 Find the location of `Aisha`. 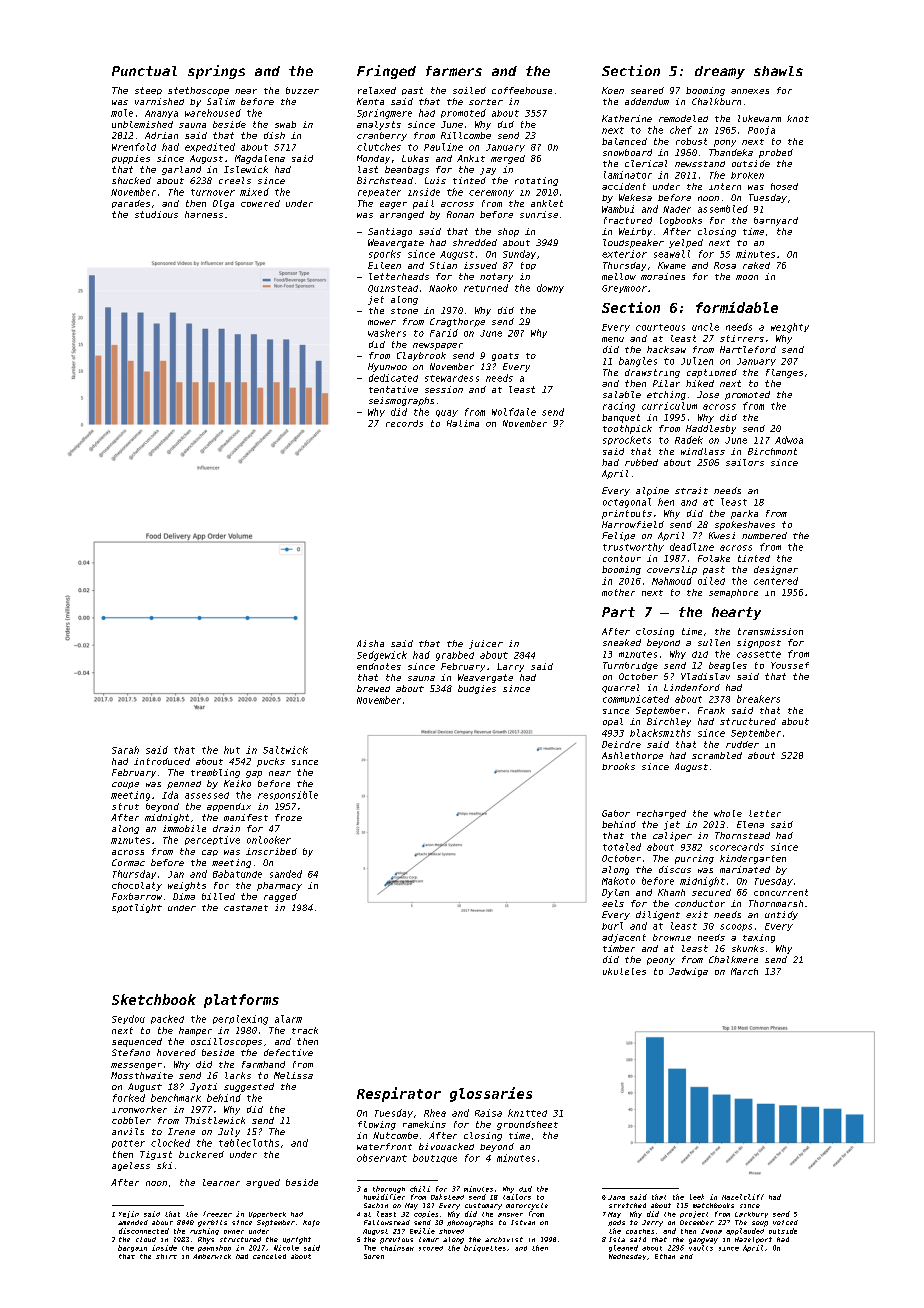

Aisha is located at coordinates (370, 643).
